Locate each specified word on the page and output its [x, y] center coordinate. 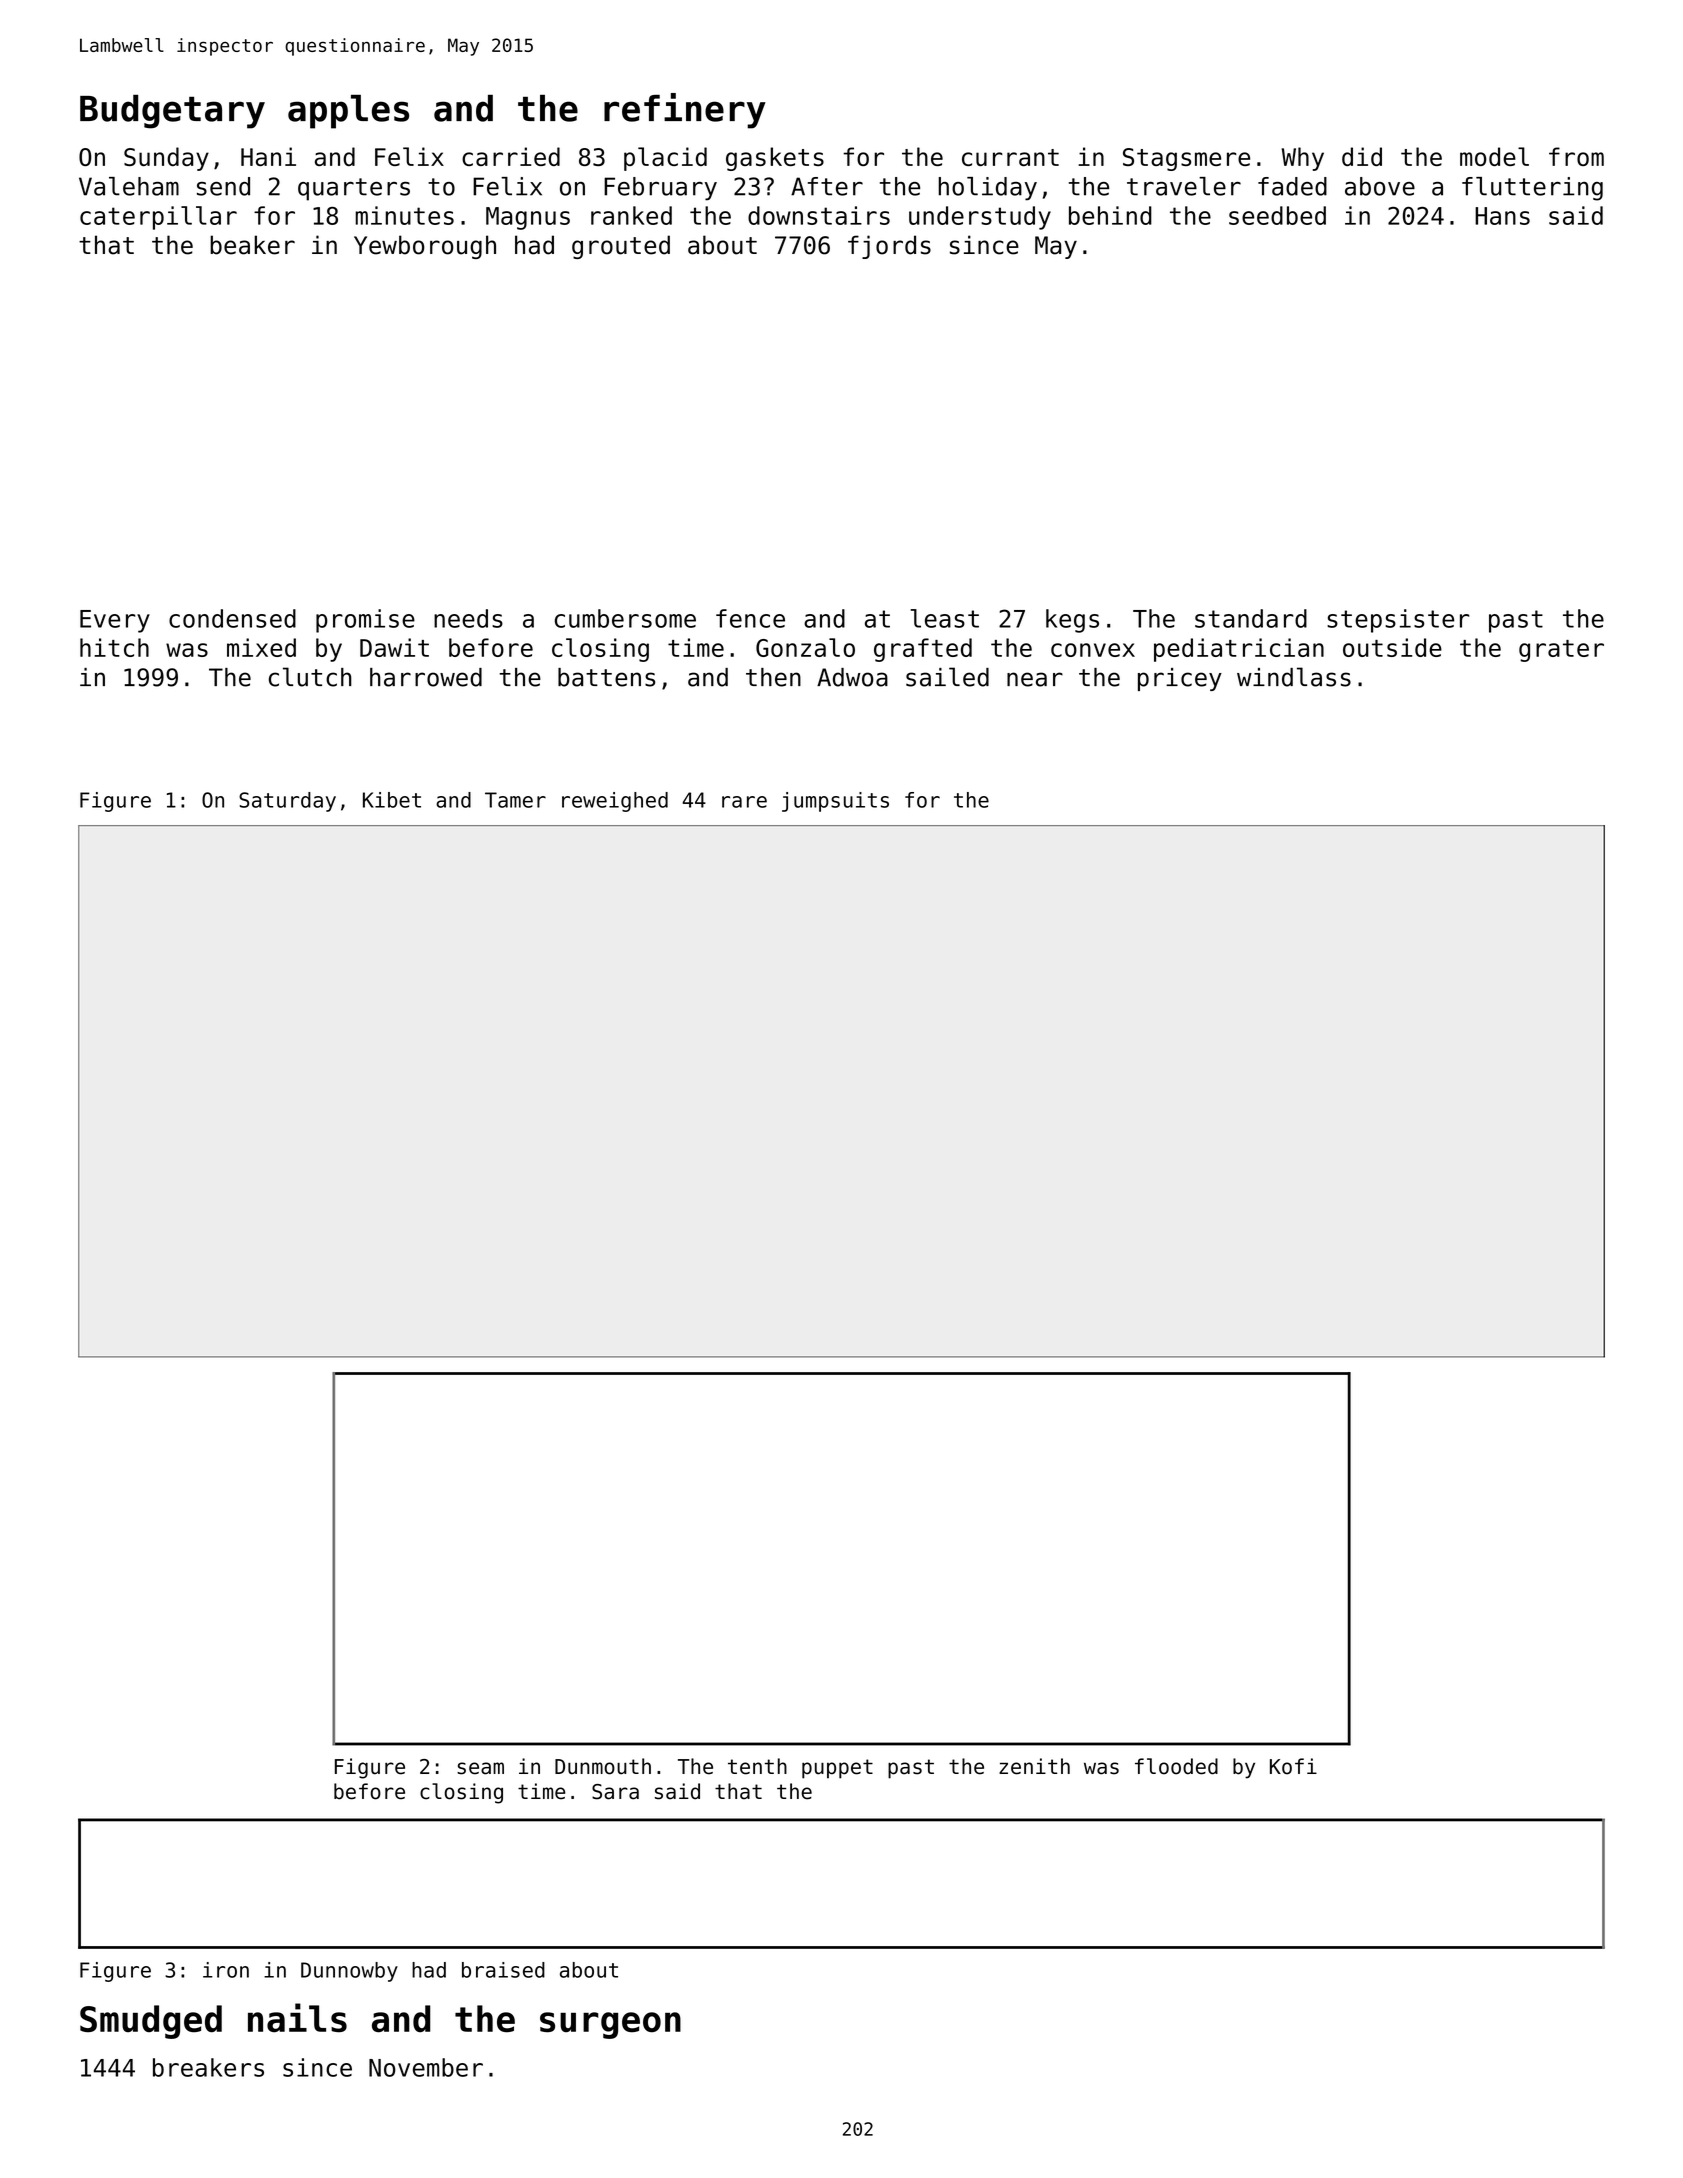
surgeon [610, 2025]
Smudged [151, 2022]
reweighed [615, 802]
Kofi [1293, 1766]
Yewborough [425, 247]
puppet [837, 1769]
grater [1561, 651]
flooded [1176, 1766]
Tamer [515, 800]
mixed [261, 647]
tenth [757, 1766]
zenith [1034, 1766]
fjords [889, 247]
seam [480, 1768]
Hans [1502, 216]
